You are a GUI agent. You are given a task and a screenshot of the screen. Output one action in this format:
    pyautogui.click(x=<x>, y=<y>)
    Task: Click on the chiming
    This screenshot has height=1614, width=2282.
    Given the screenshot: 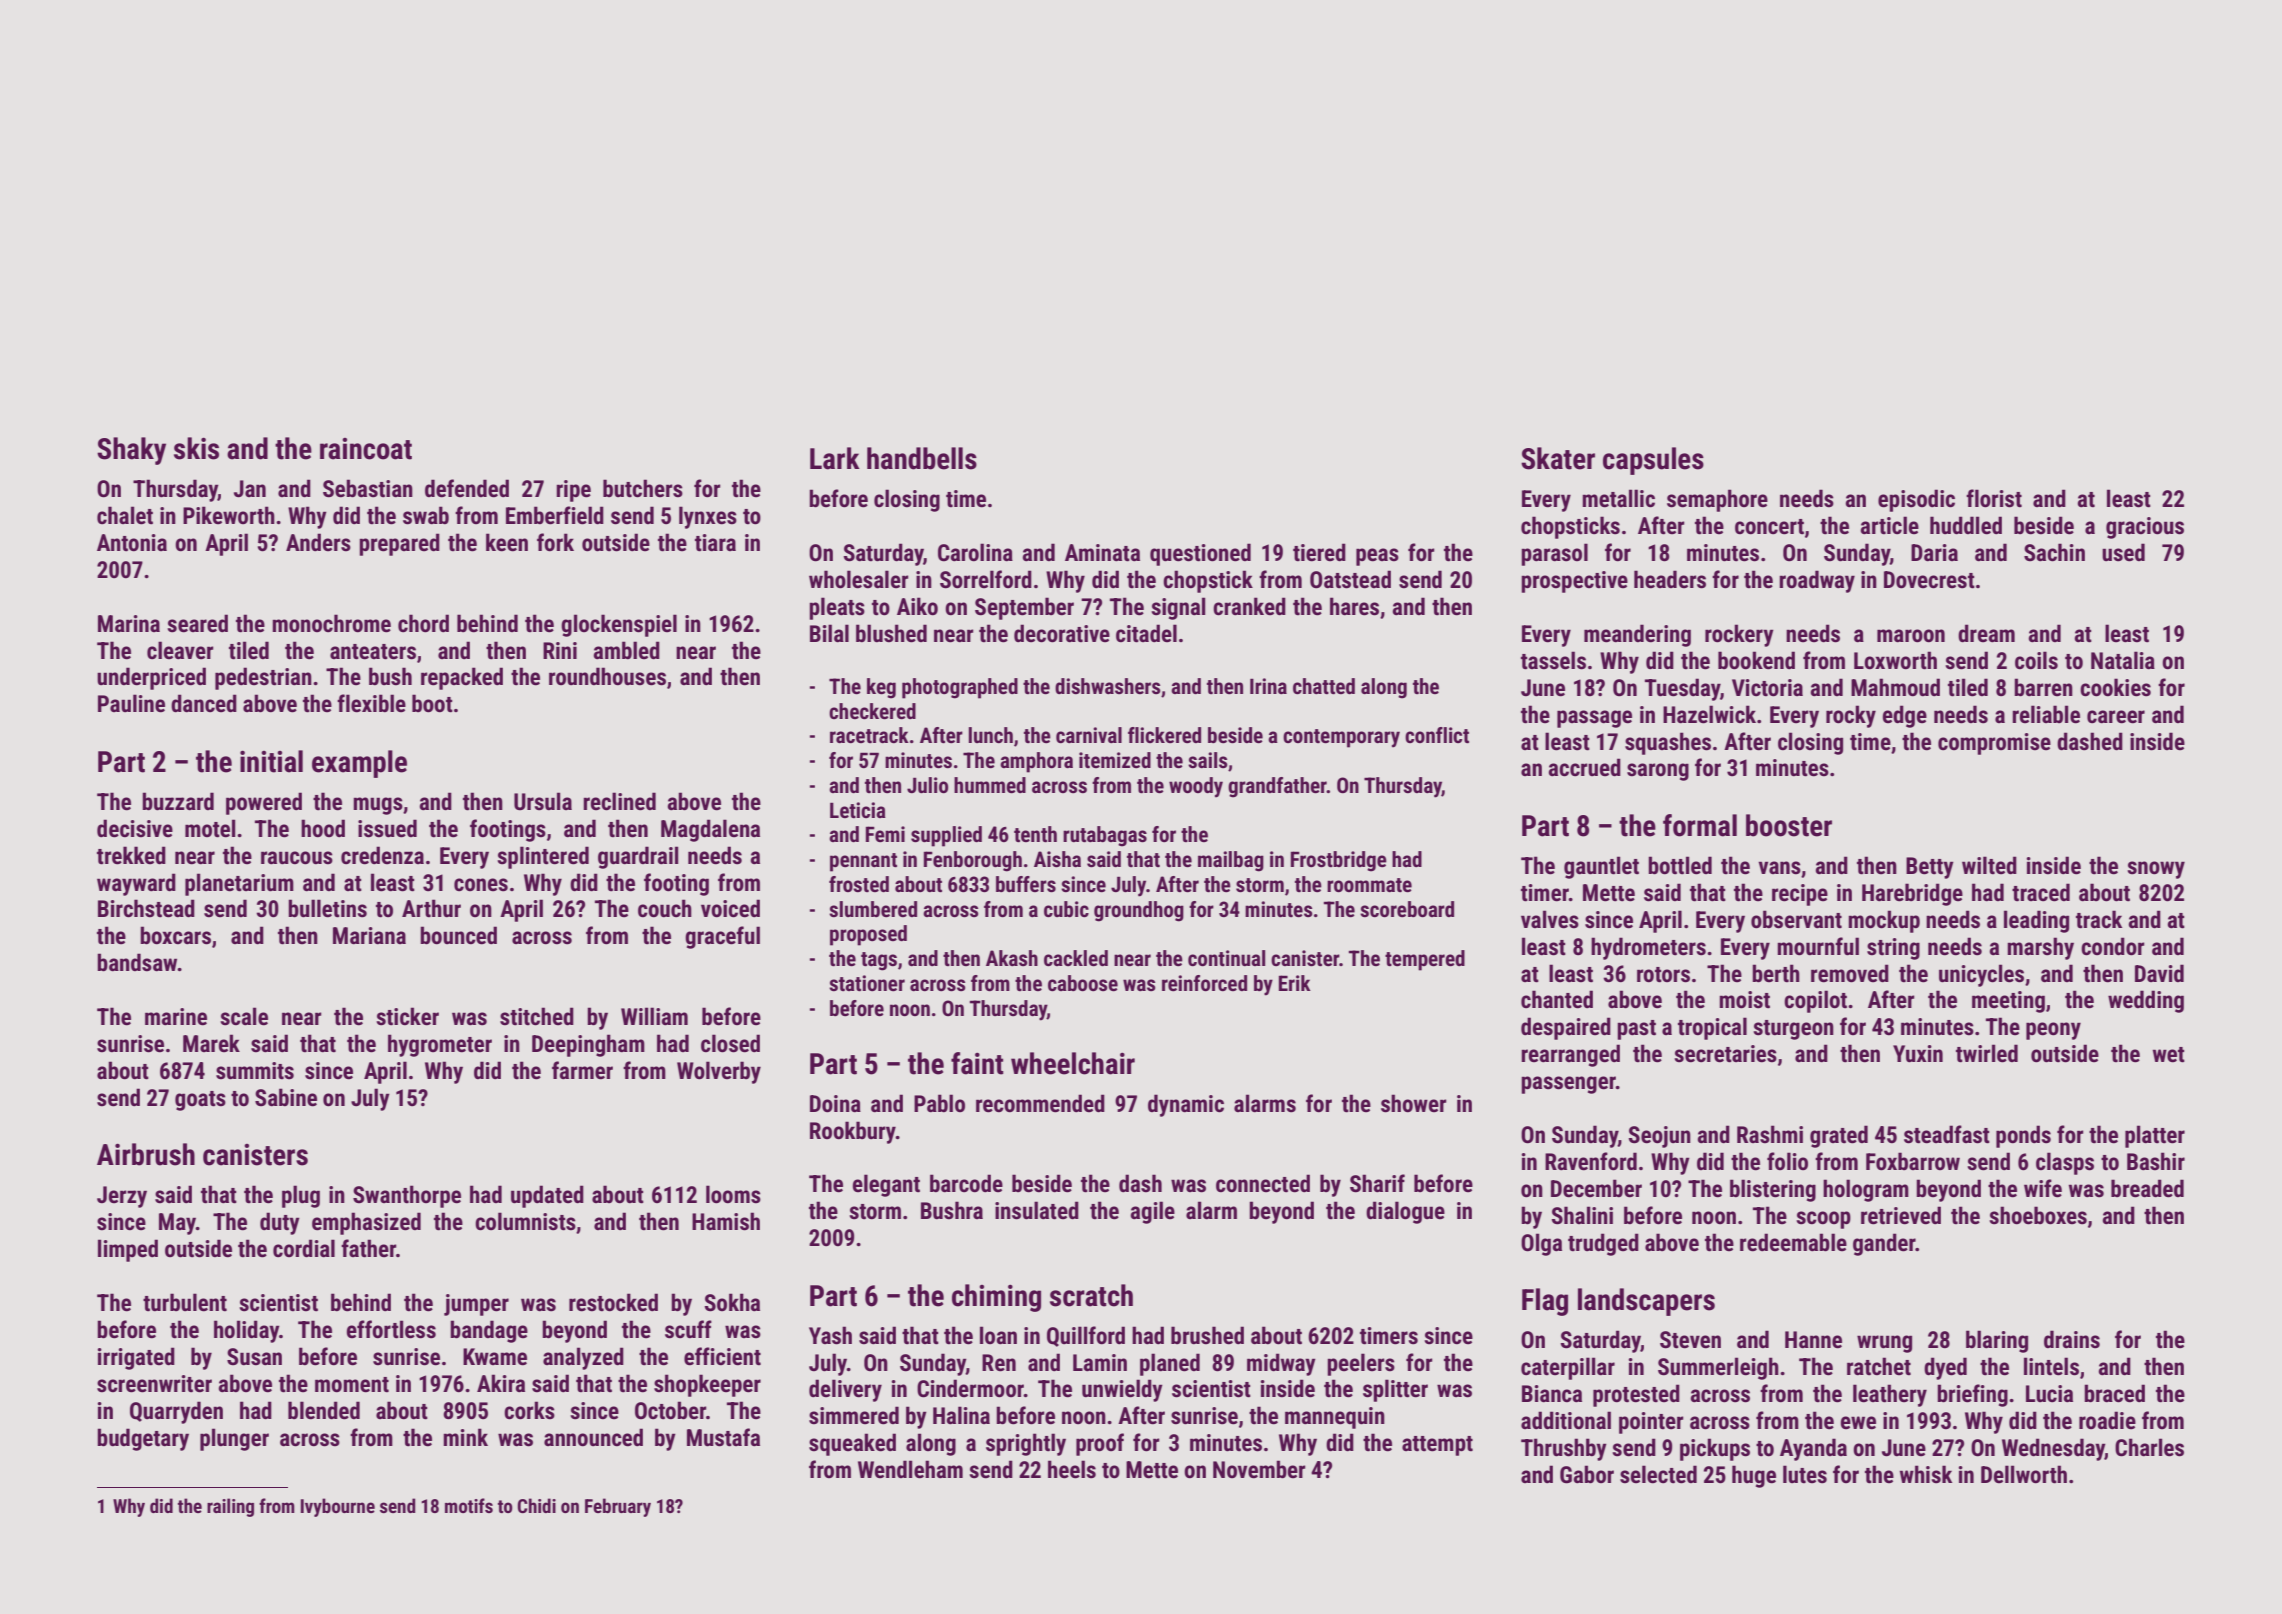 What is the action you would take?
    pyautogui.click(x=996, y=1298)
